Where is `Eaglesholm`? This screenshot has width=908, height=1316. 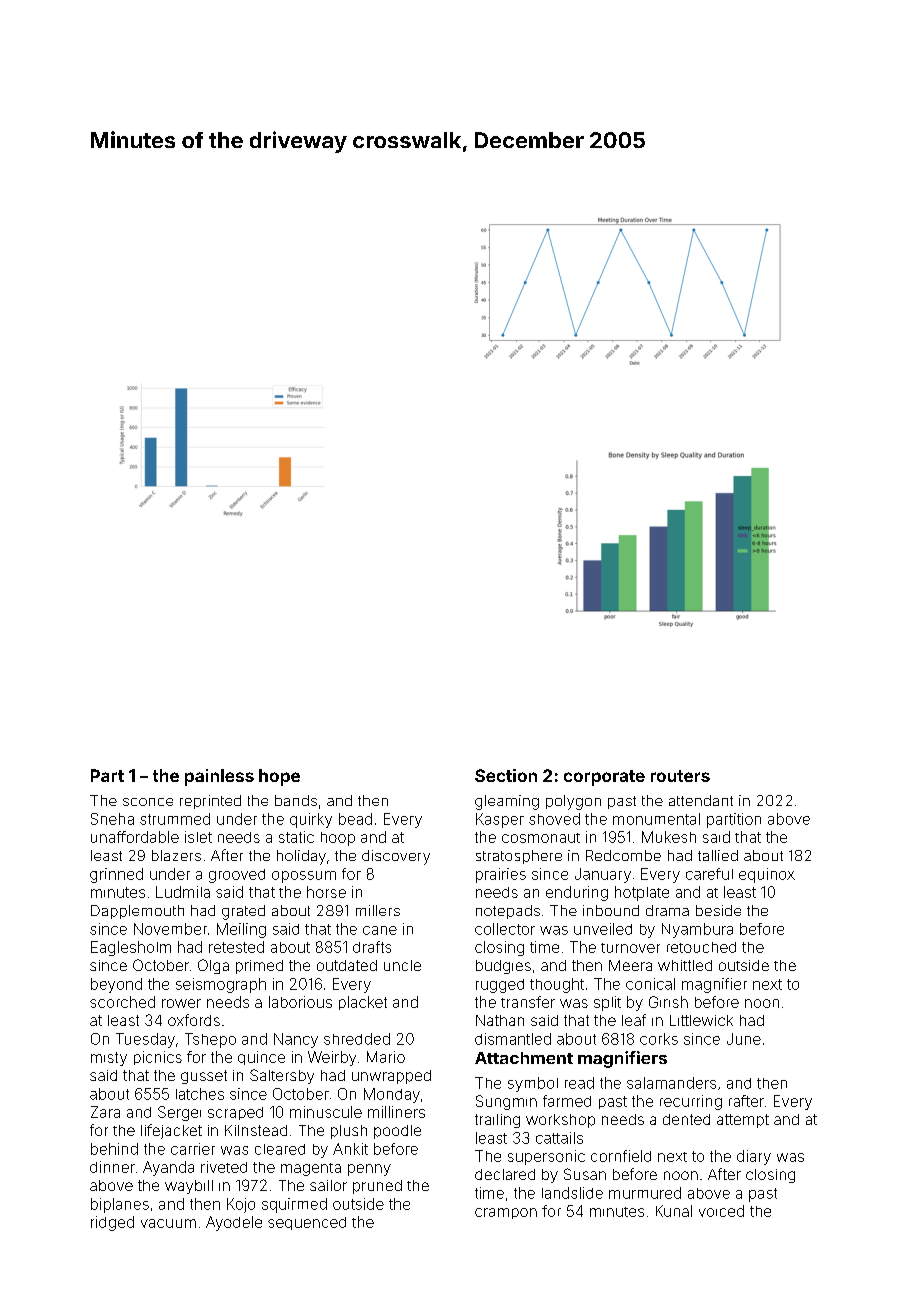 Eaglesholm is located at coordinates (131, 948).
